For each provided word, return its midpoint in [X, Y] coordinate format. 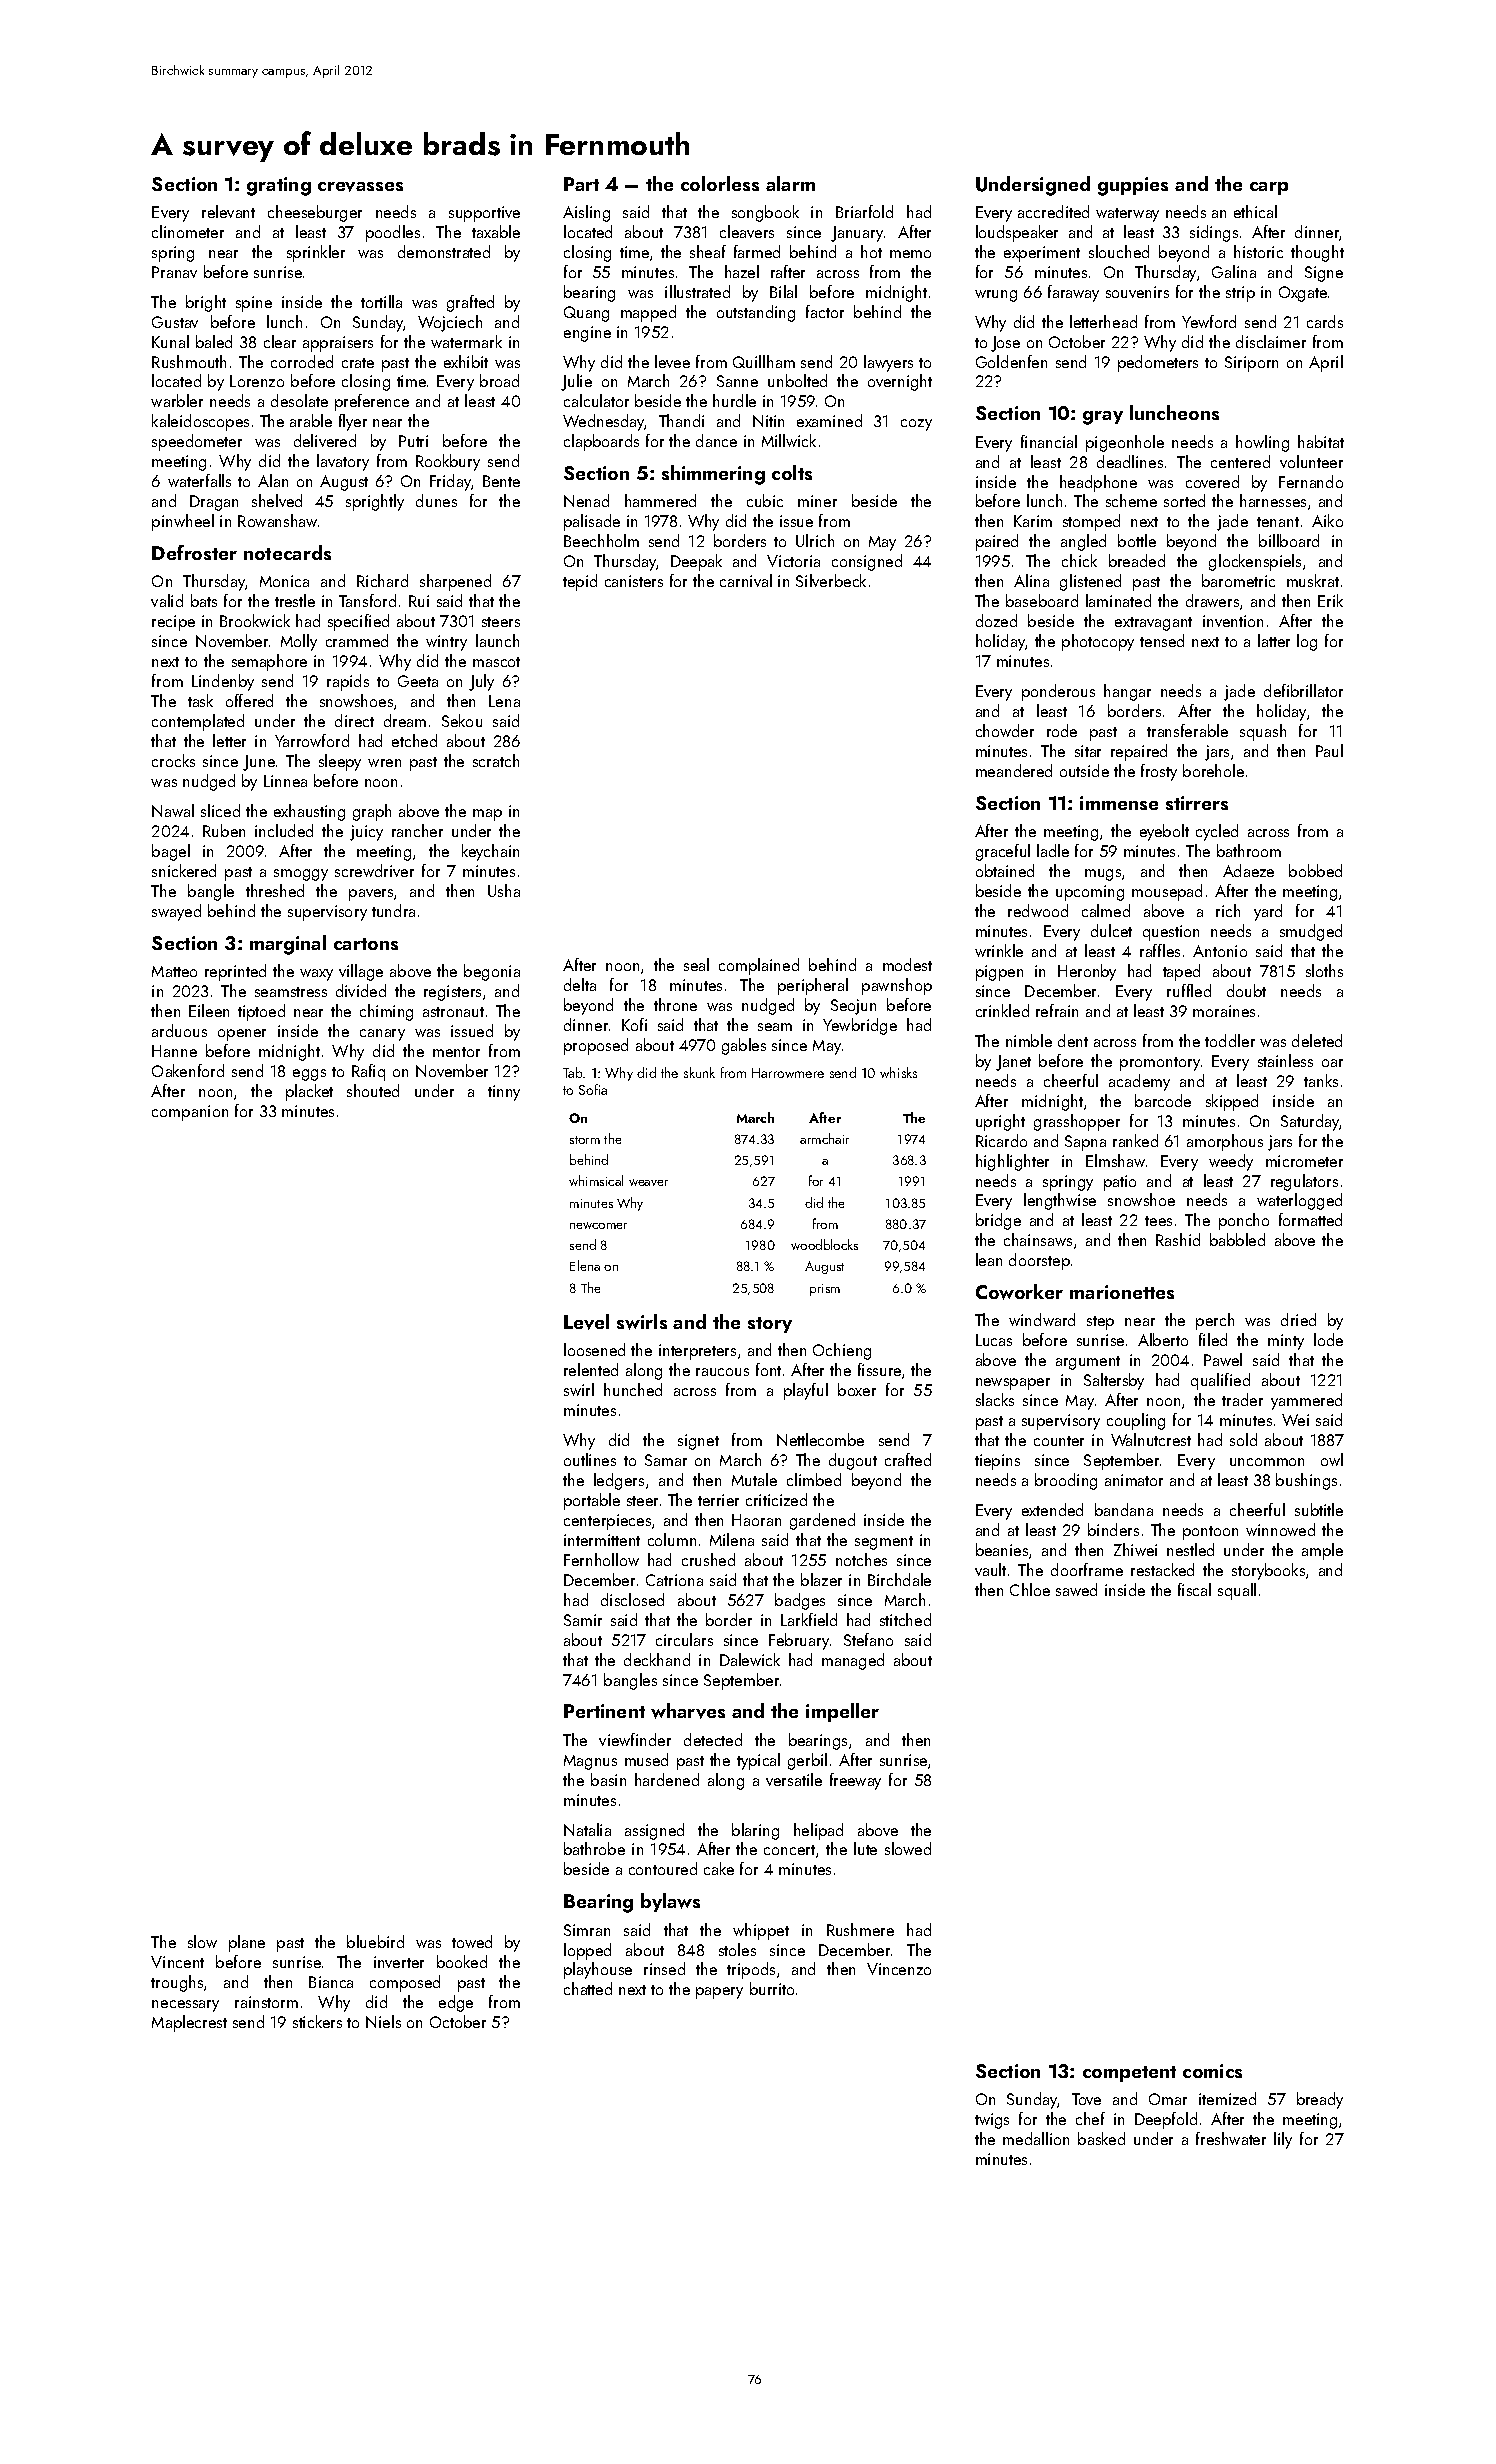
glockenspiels [1255, 562]
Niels [383, 2021]
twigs [992, 2121]
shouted [373, 1090]
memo [910, 254]
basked [1101, 2138]
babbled [1237, 1239]
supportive [484, 214]
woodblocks [824, 1244]
